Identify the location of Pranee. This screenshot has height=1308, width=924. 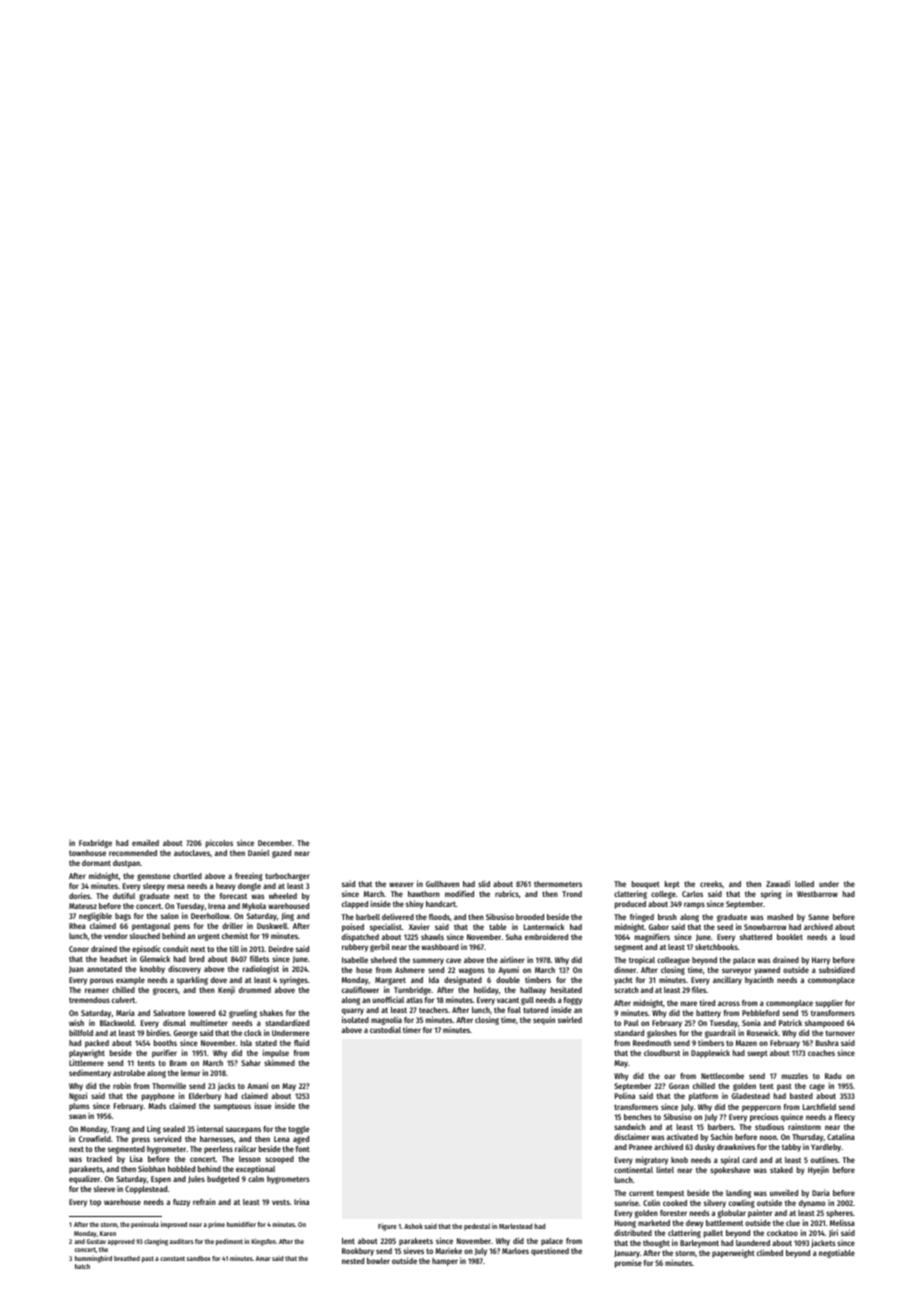
(640, 1147).
